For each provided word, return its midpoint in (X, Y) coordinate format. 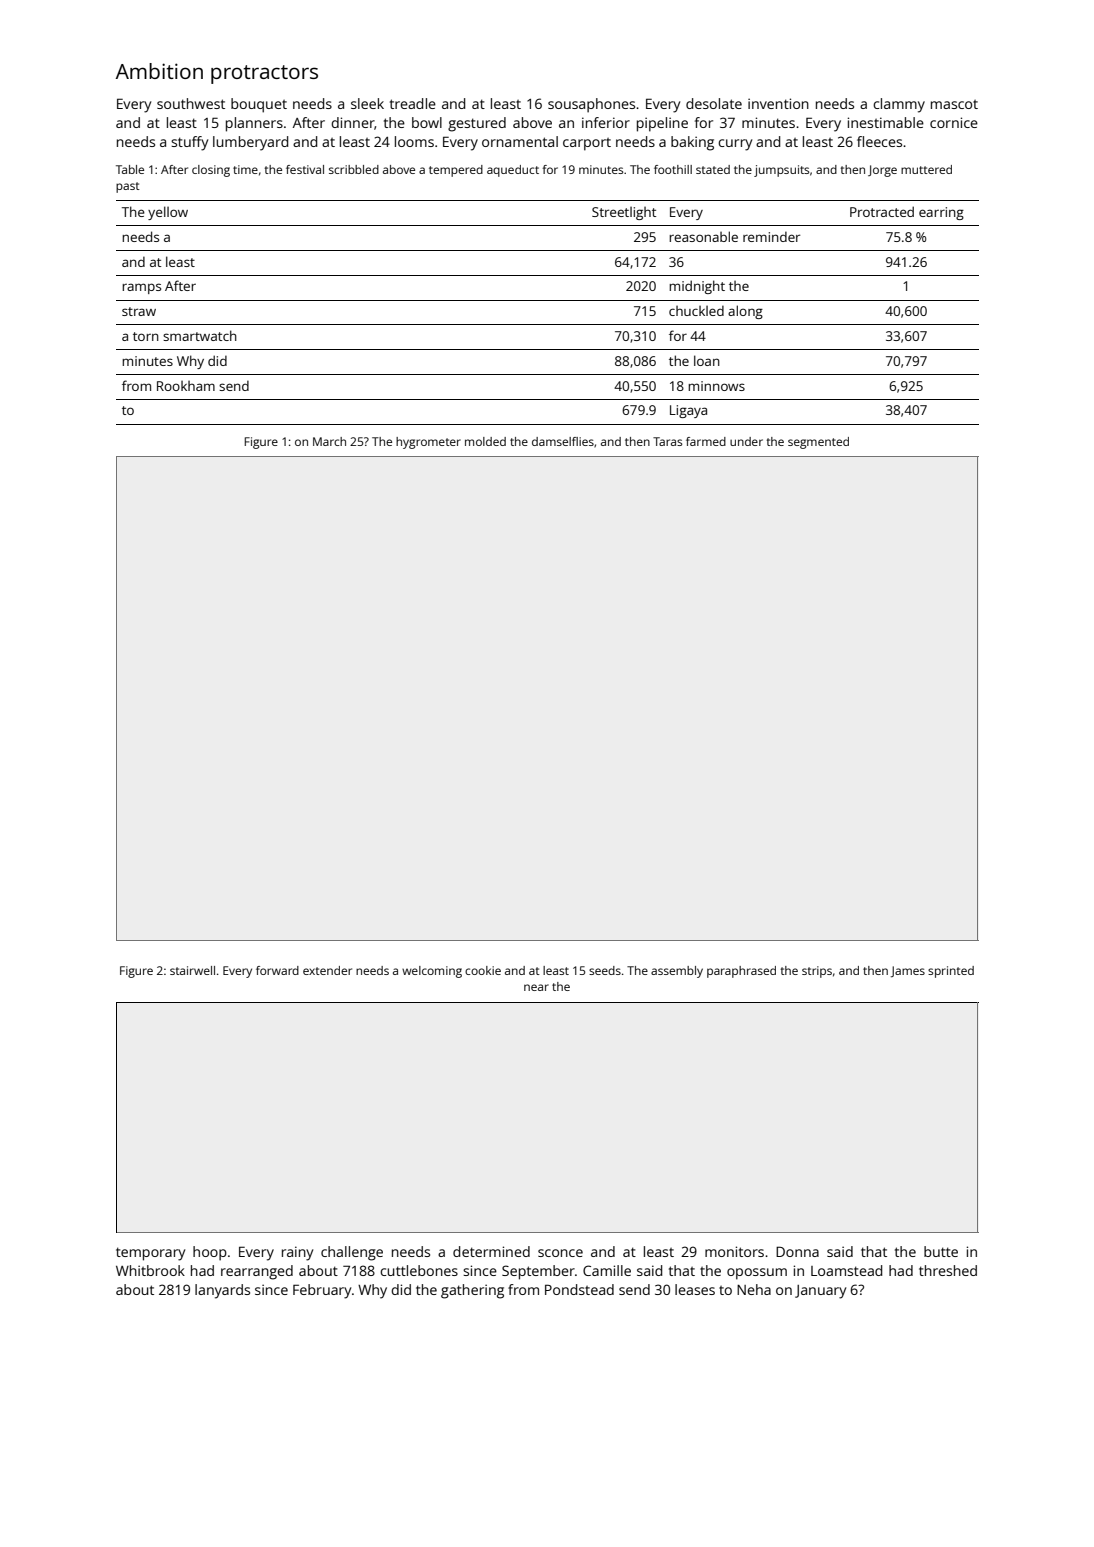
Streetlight (624, 213)
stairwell (192, 970)
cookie (483, 970)
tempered (456, 171)
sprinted (951, 972)
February (322, 1291)
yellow (168, 213)
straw (139, 311)
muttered (926, 169)
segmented (818, 443)
